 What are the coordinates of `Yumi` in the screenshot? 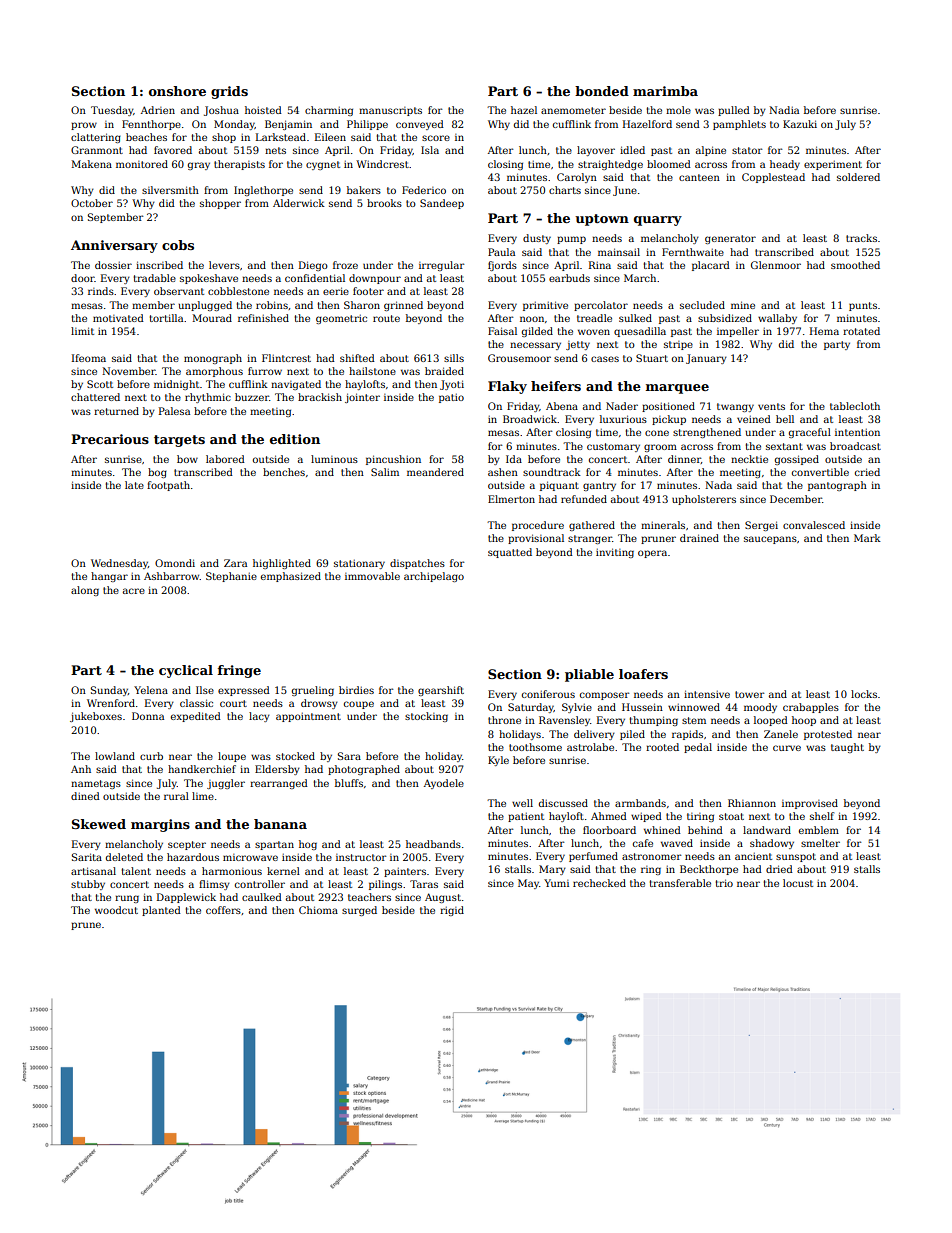 It's located at (556, 883).
